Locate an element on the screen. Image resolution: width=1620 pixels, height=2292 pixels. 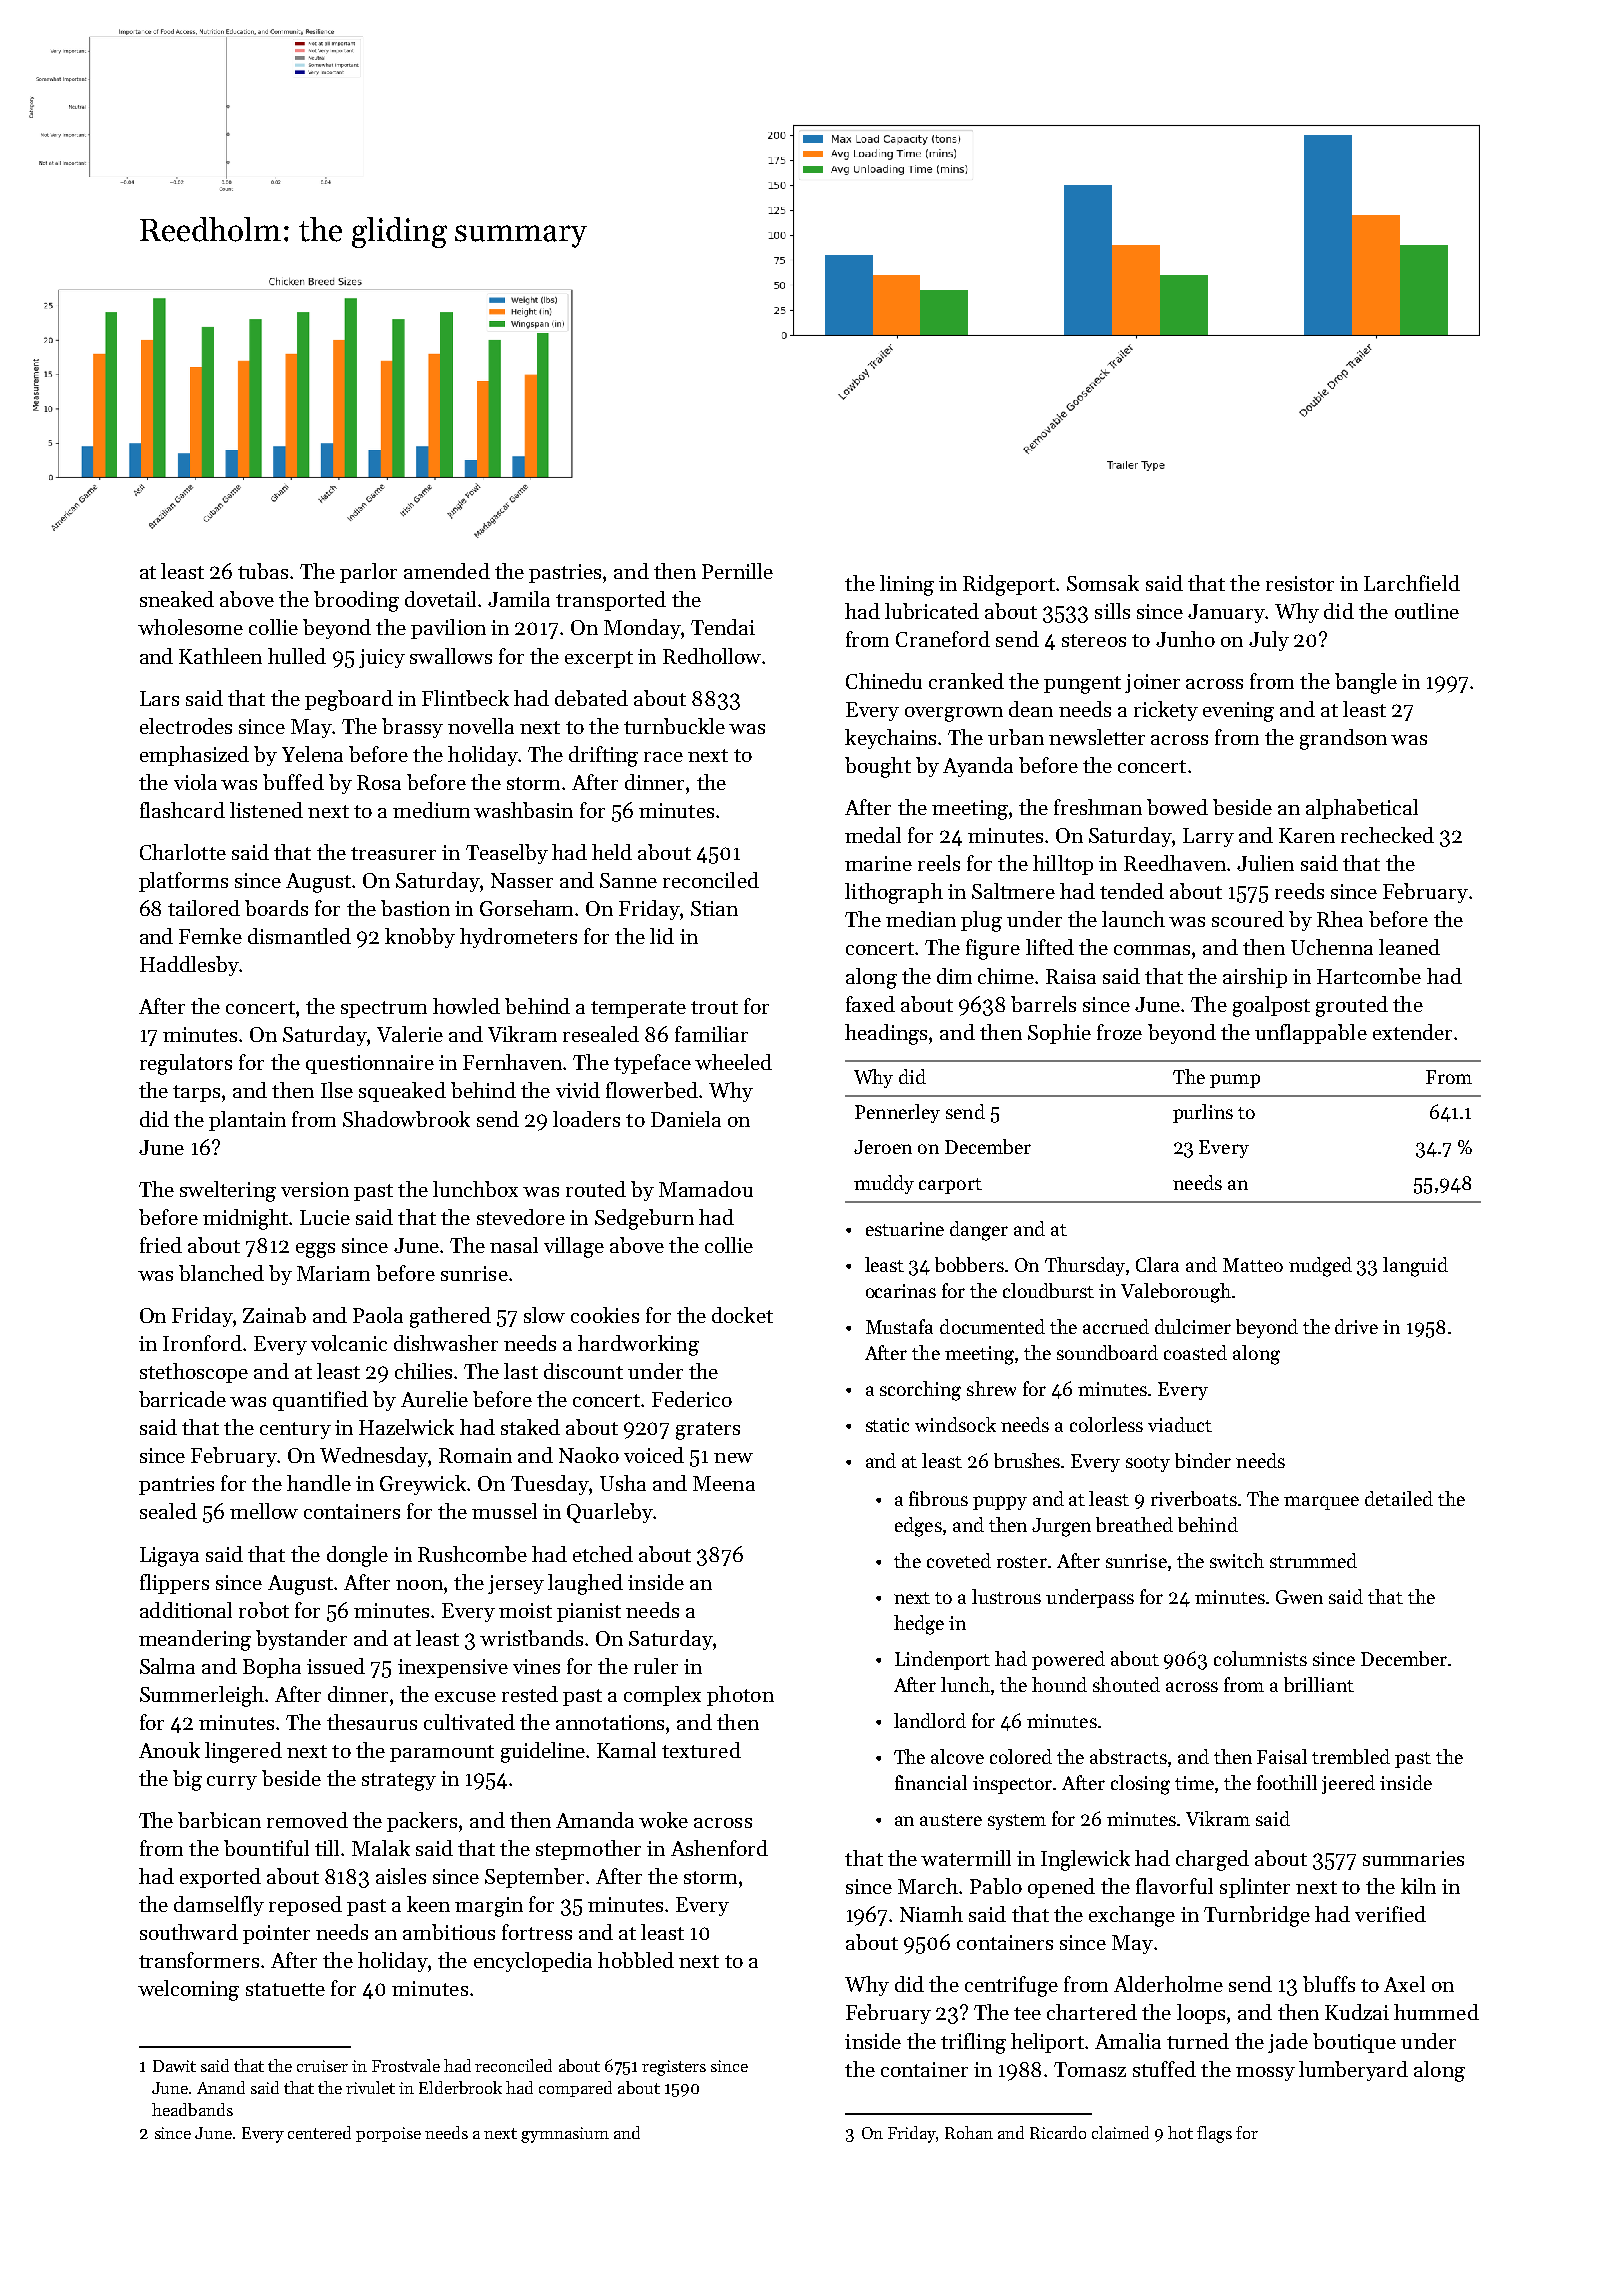
sneaked is located at coordinates (177, 599).
